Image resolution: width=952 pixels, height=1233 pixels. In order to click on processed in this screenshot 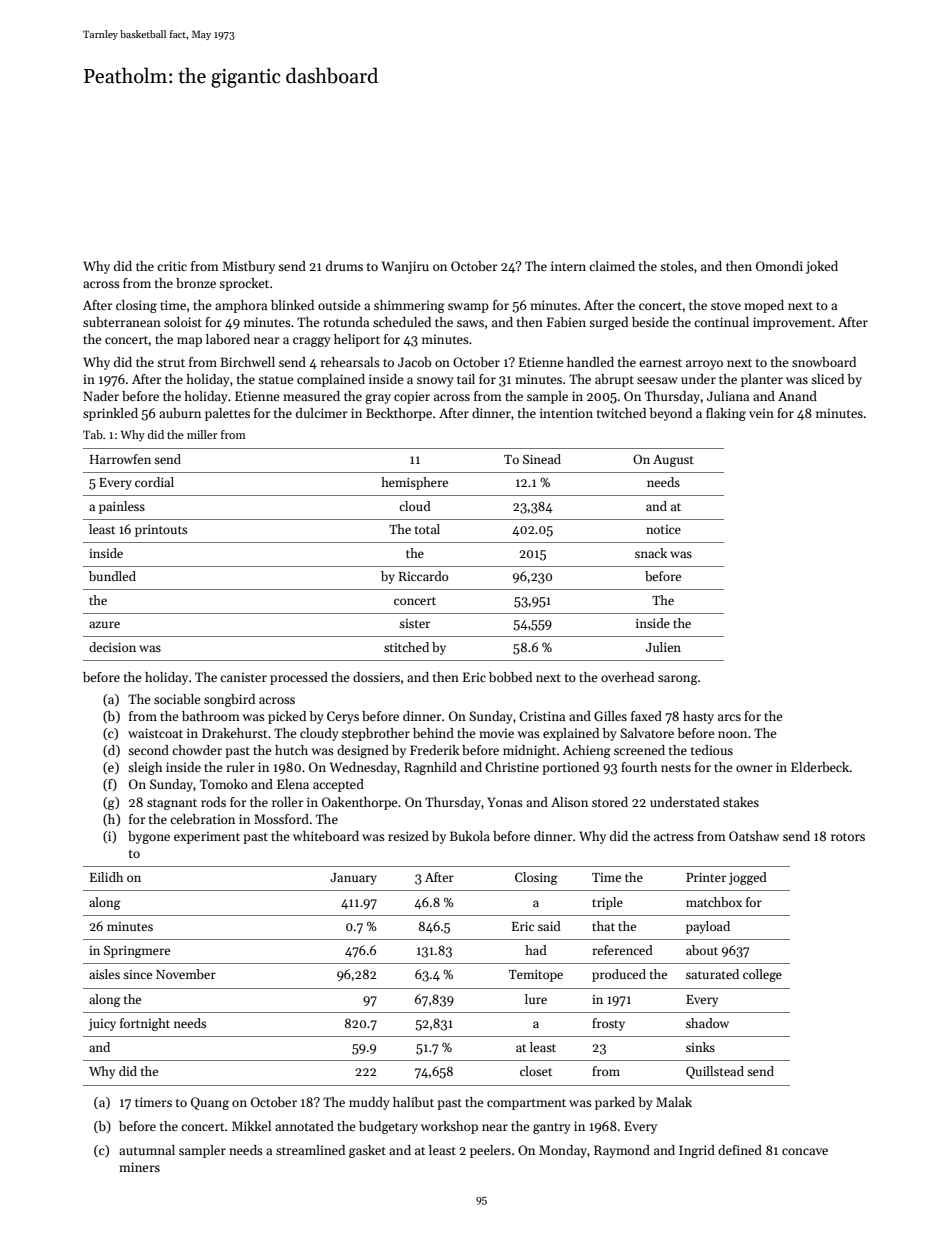, I will do `click(299, 678)`.
